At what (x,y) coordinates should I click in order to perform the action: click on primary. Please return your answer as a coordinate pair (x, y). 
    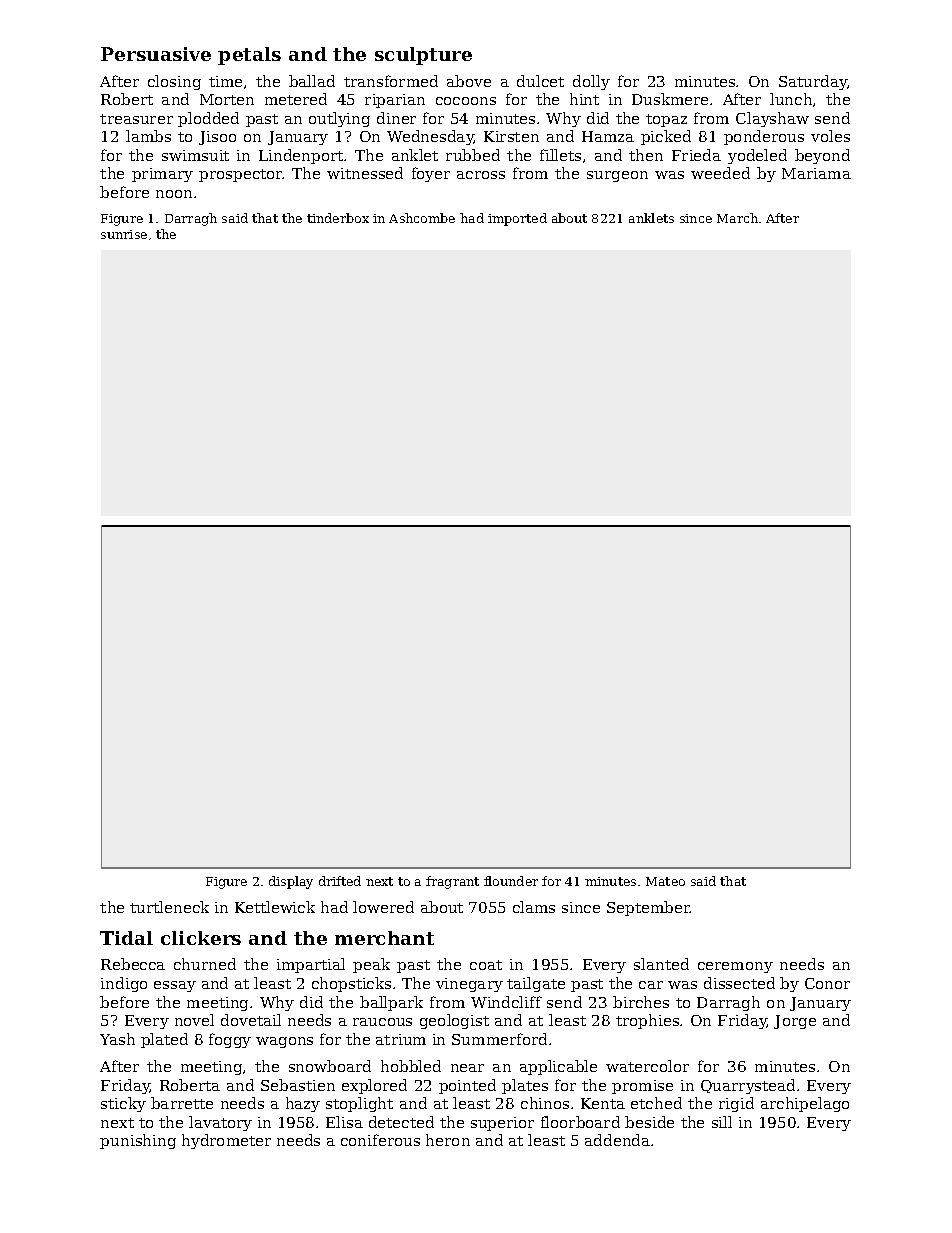
    Looking at the image, I should click on (162, 175).
